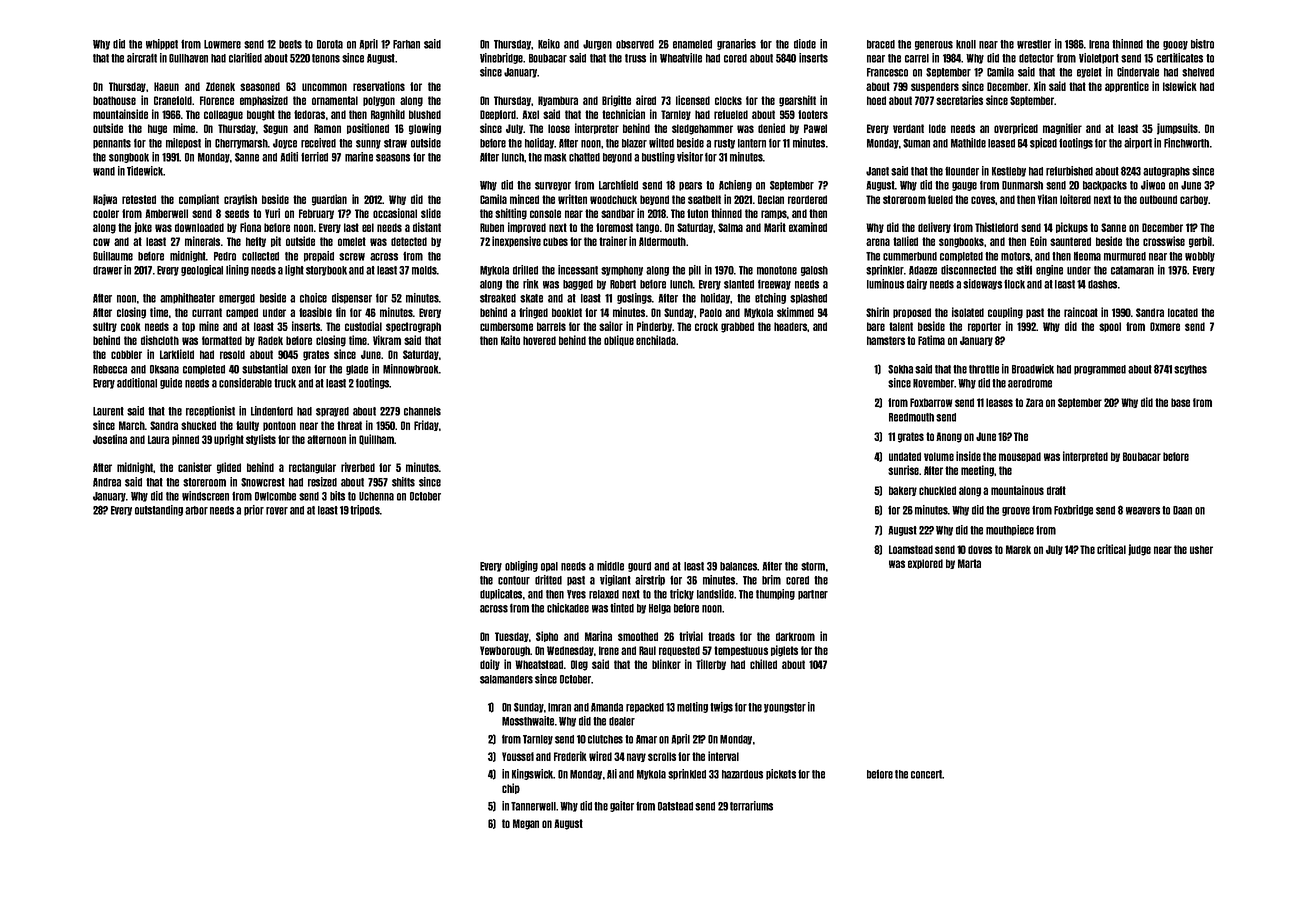 The width and height of the image is (1308, 924). Describe the element at coordinates (813, 114) in the image. I see `footers` at that location.
